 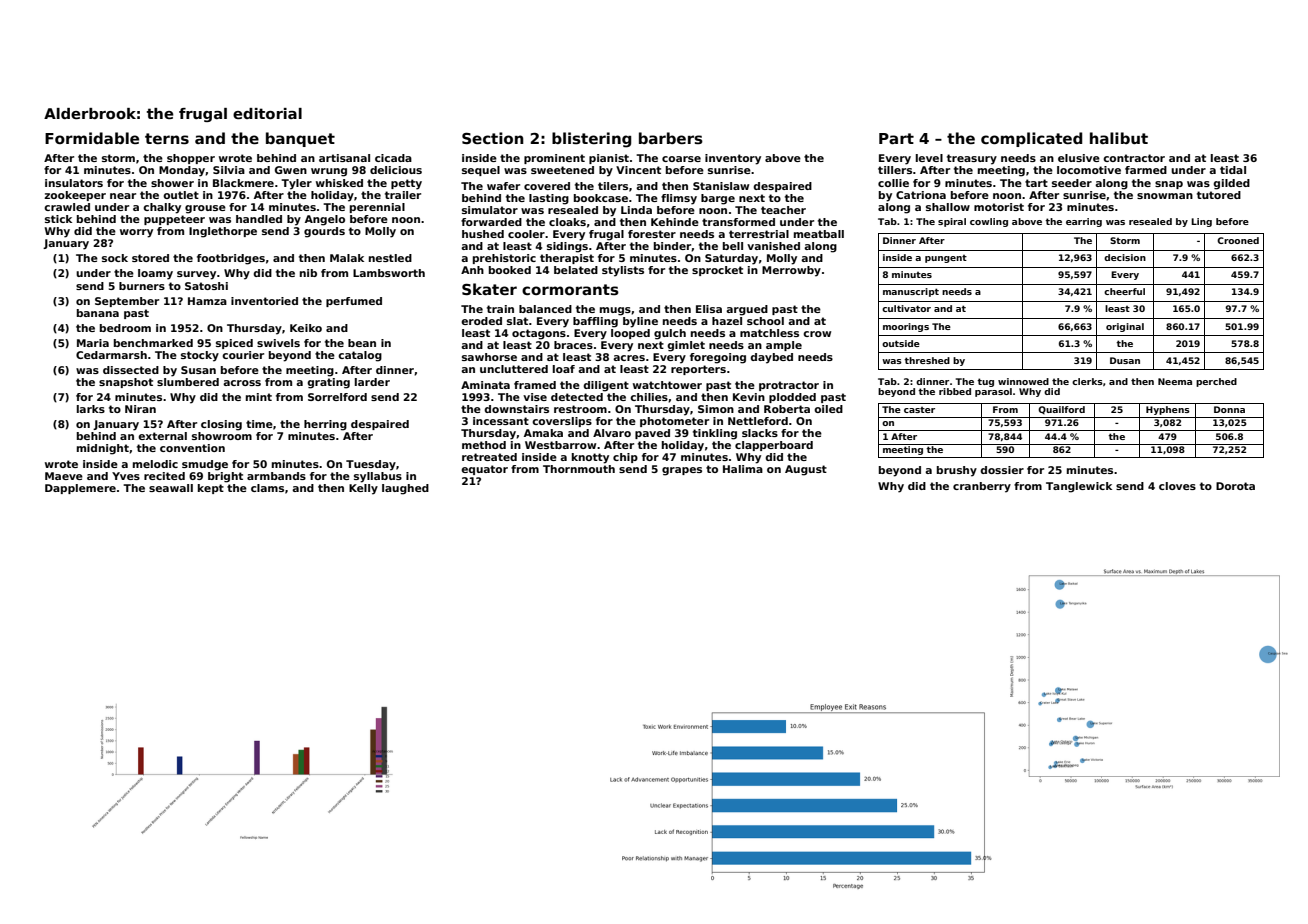 I want to click on banquet, so click(x=300, y=139).
